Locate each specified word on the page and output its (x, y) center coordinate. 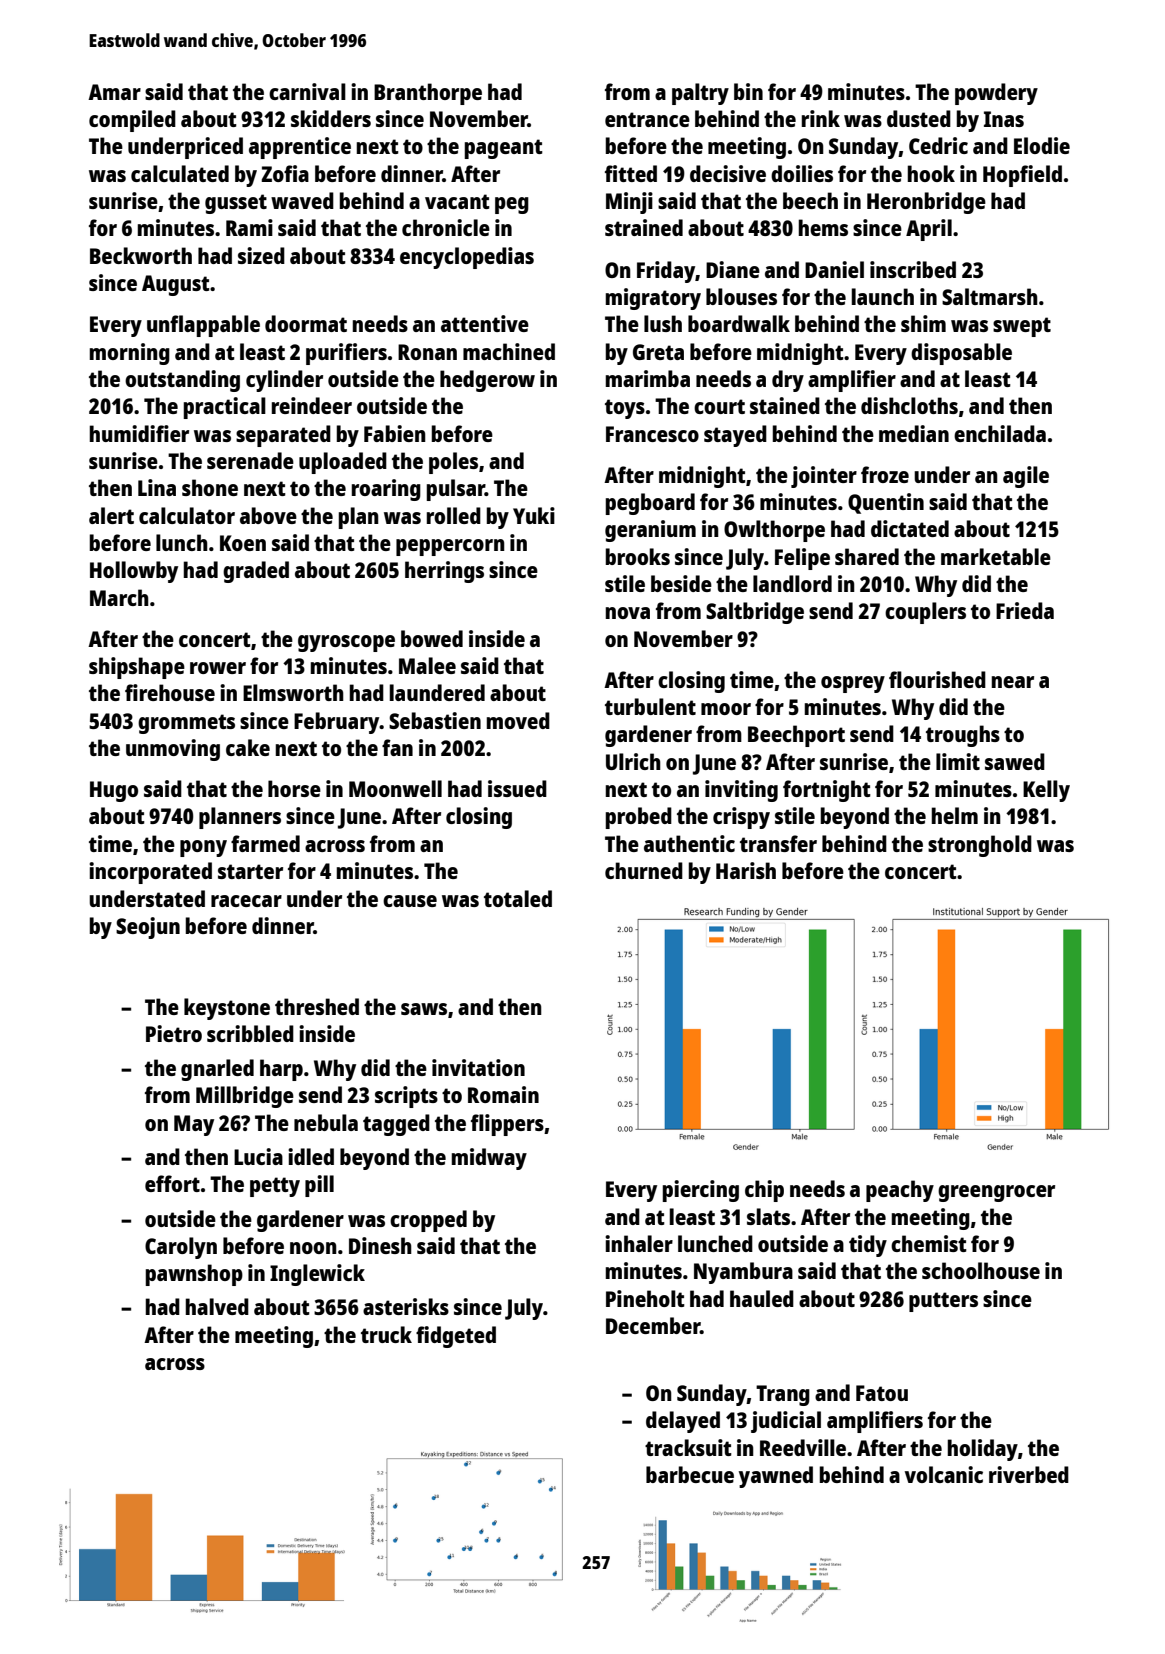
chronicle (446, 227)
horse (294, 788)
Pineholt (645, 1298)
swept (1022, 327)
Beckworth (141, 255)
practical (225, 408)
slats (768, 1216)
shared (867, 556)
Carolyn (181, 1248)
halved (217, 1306)
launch (883, 296)
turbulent (650, 706)
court (719, 406)
